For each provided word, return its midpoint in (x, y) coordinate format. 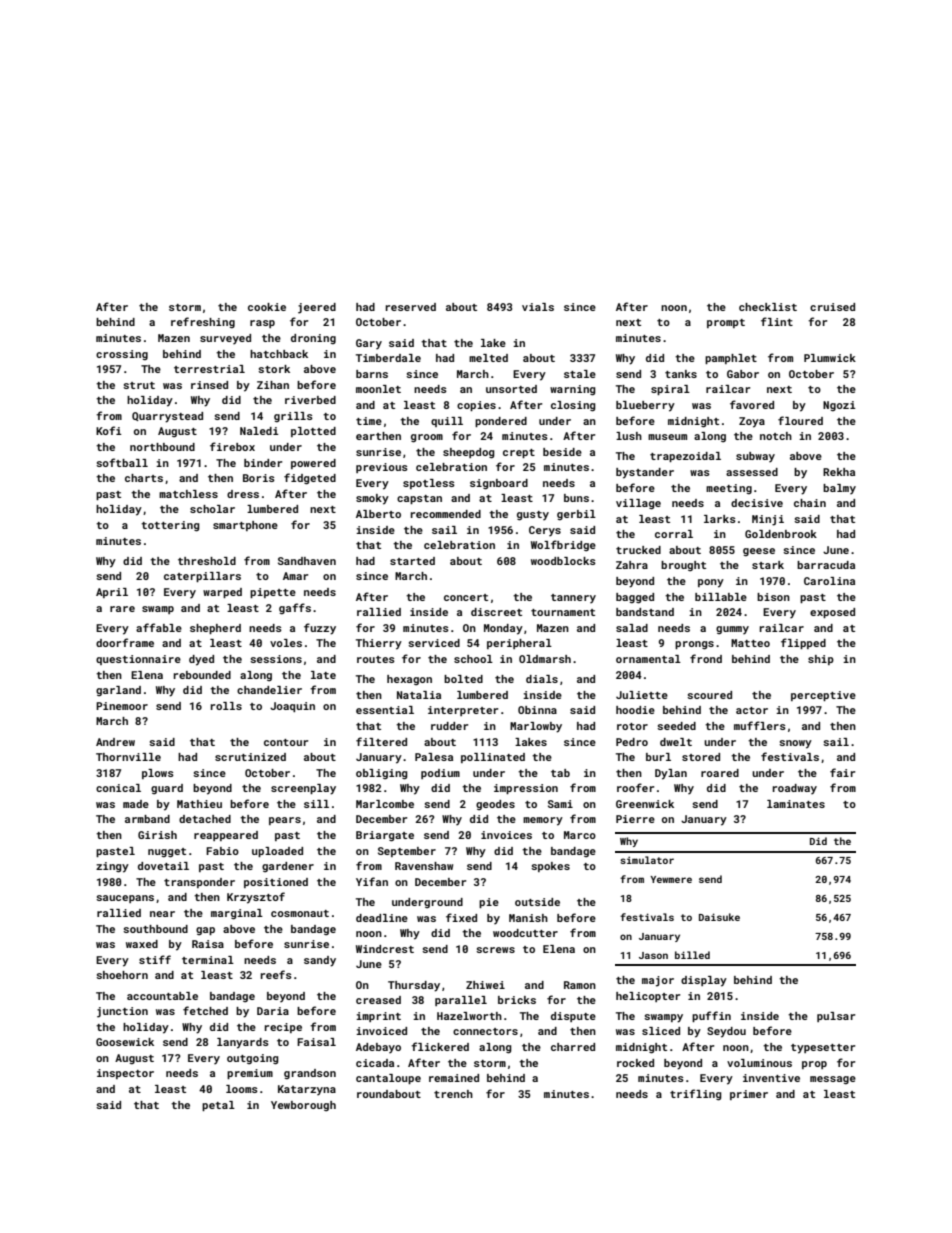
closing (573, 406)
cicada (375, 1063)
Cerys (545, 531)
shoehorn (122, 975)
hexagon (409, 680)
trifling (696, 1095)
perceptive (823, 696)
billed (692, 955)
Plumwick (830, 358)
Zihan (273, 385)
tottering (170, 526)
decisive (757, 503)
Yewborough (303, 1106)
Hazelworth (469, 1016)
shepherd (215, 629)
